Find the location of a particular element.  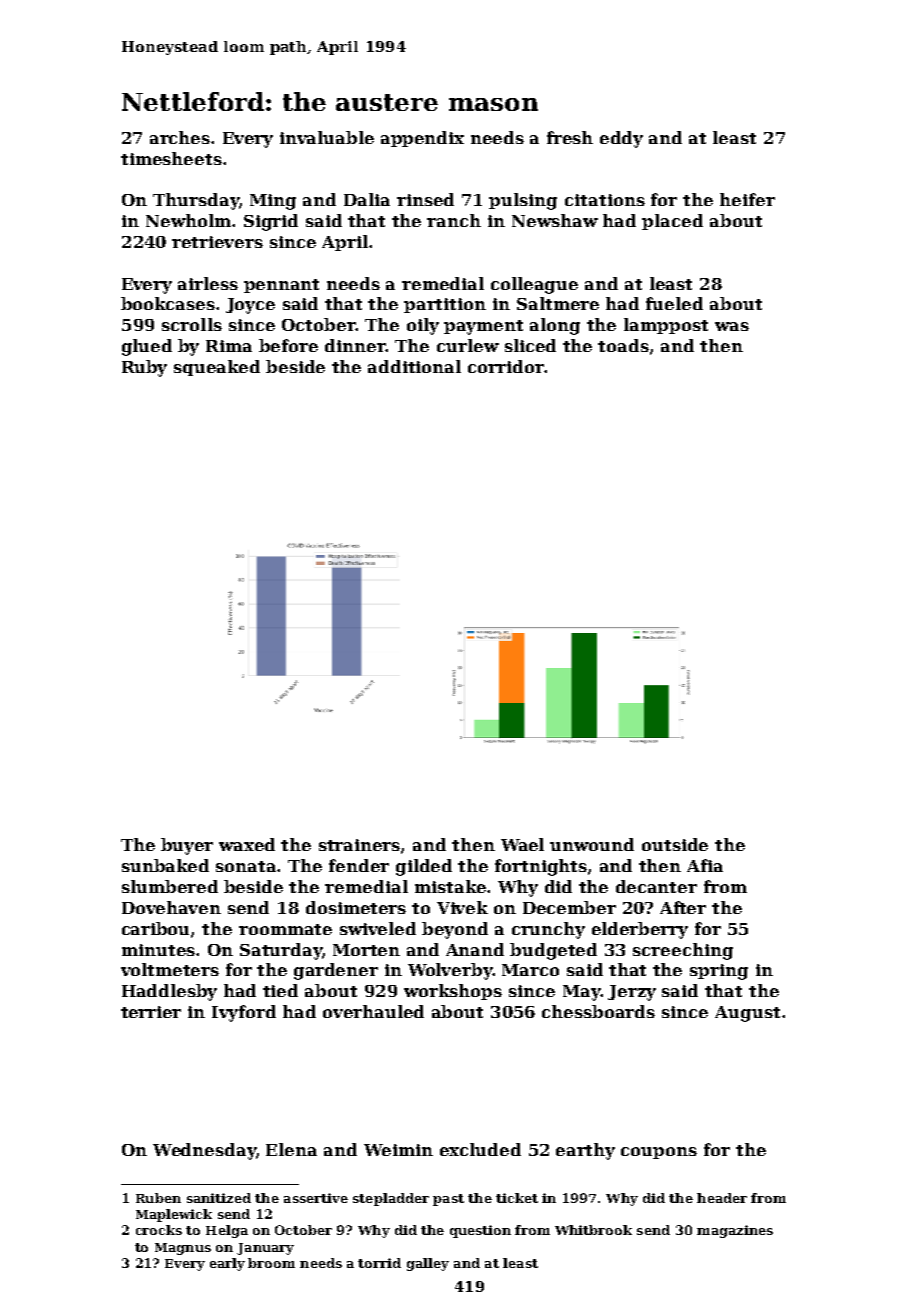

buyer is located at coordinates (187, 846).
